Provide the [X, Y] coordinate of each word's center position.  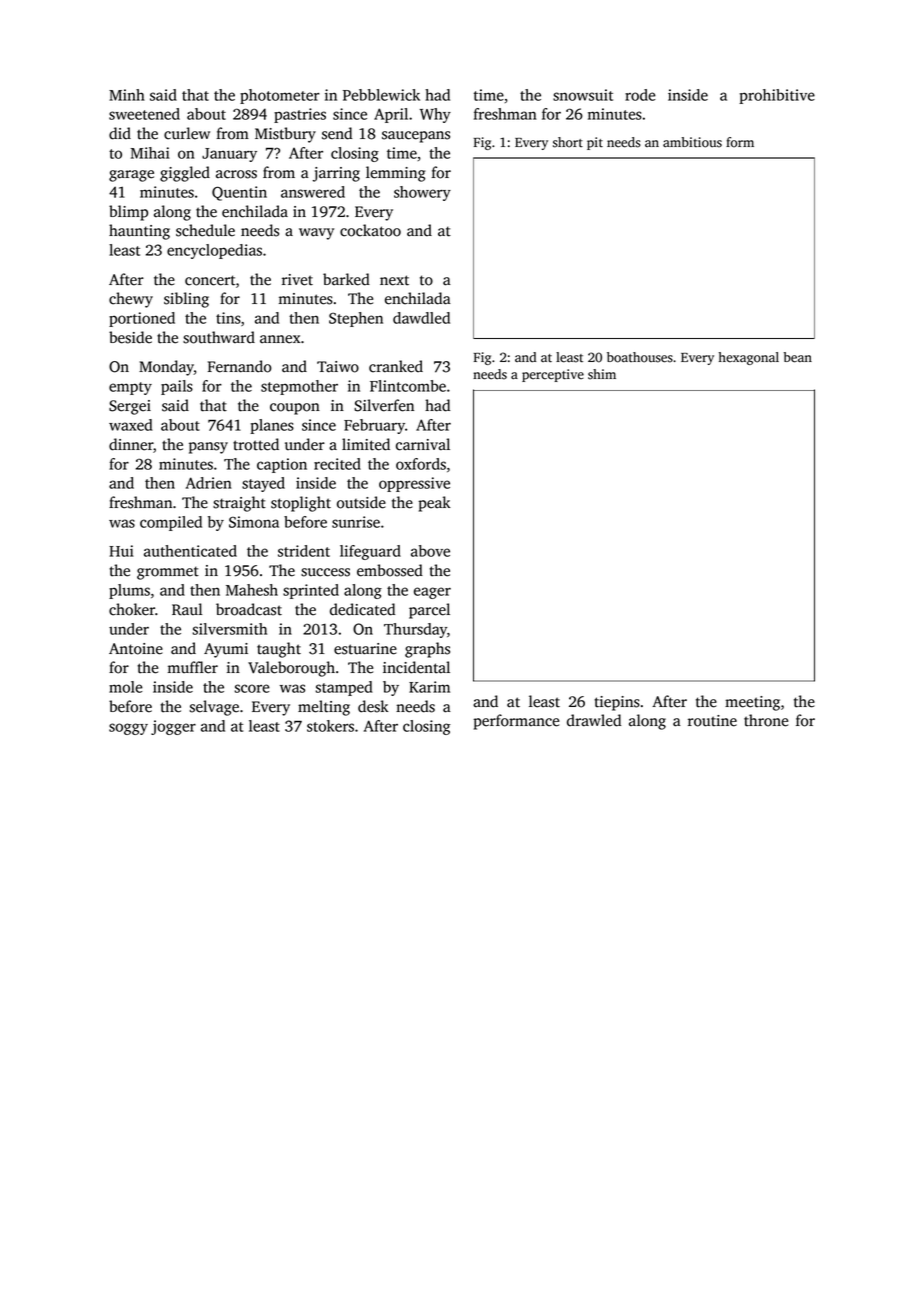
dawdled [421, 318]
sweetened [144, 114]
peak [434, 504]
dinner [131, 444]
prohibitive [777, 96]
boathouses [640, 357]
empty [130, 388]
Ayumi [226, 650]
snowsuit [583, 95]
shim [602, 374]
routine [712, 721]
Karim [429, 687]
